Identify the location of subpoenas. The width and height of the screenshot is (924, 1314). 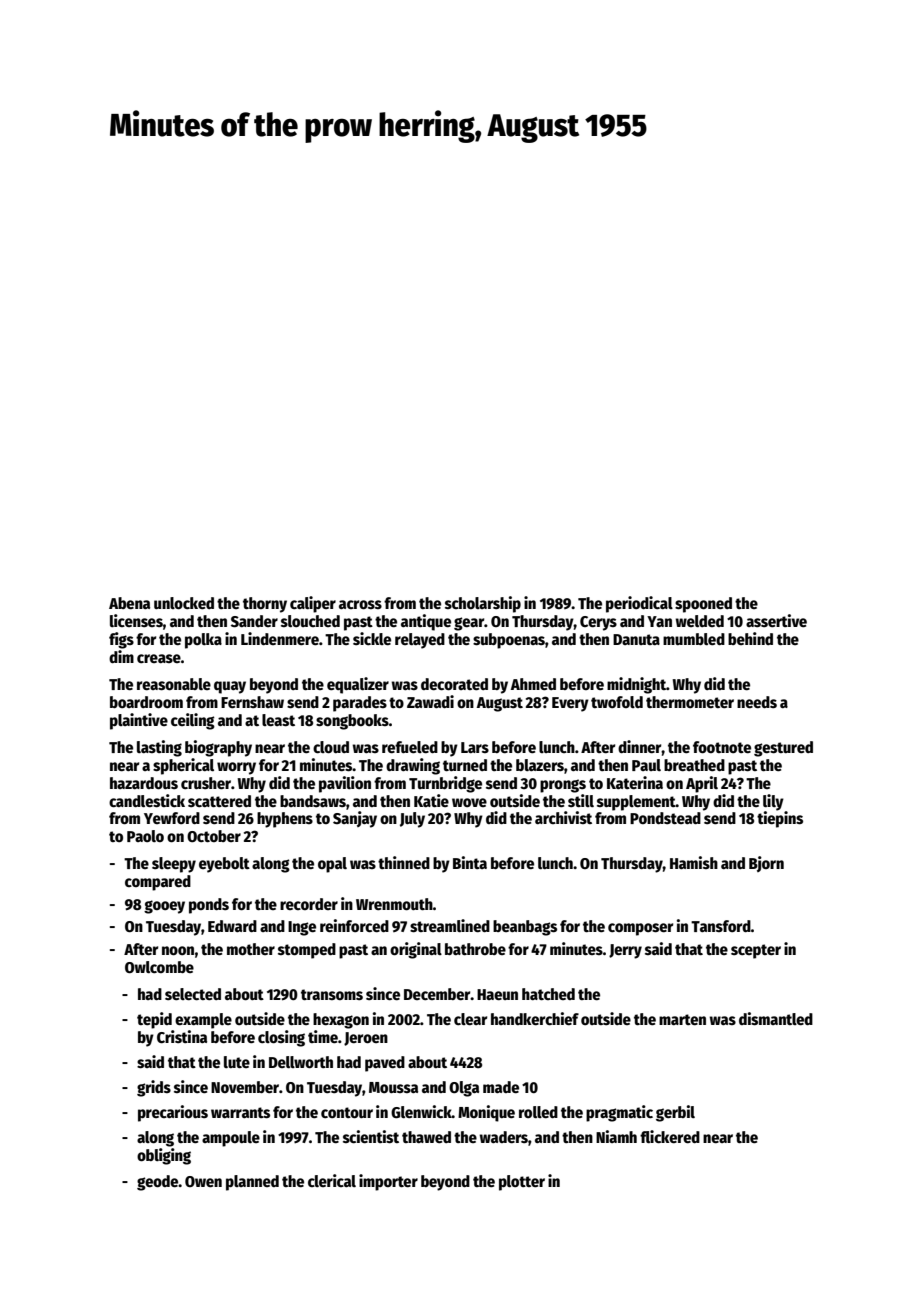
(509, 641).
